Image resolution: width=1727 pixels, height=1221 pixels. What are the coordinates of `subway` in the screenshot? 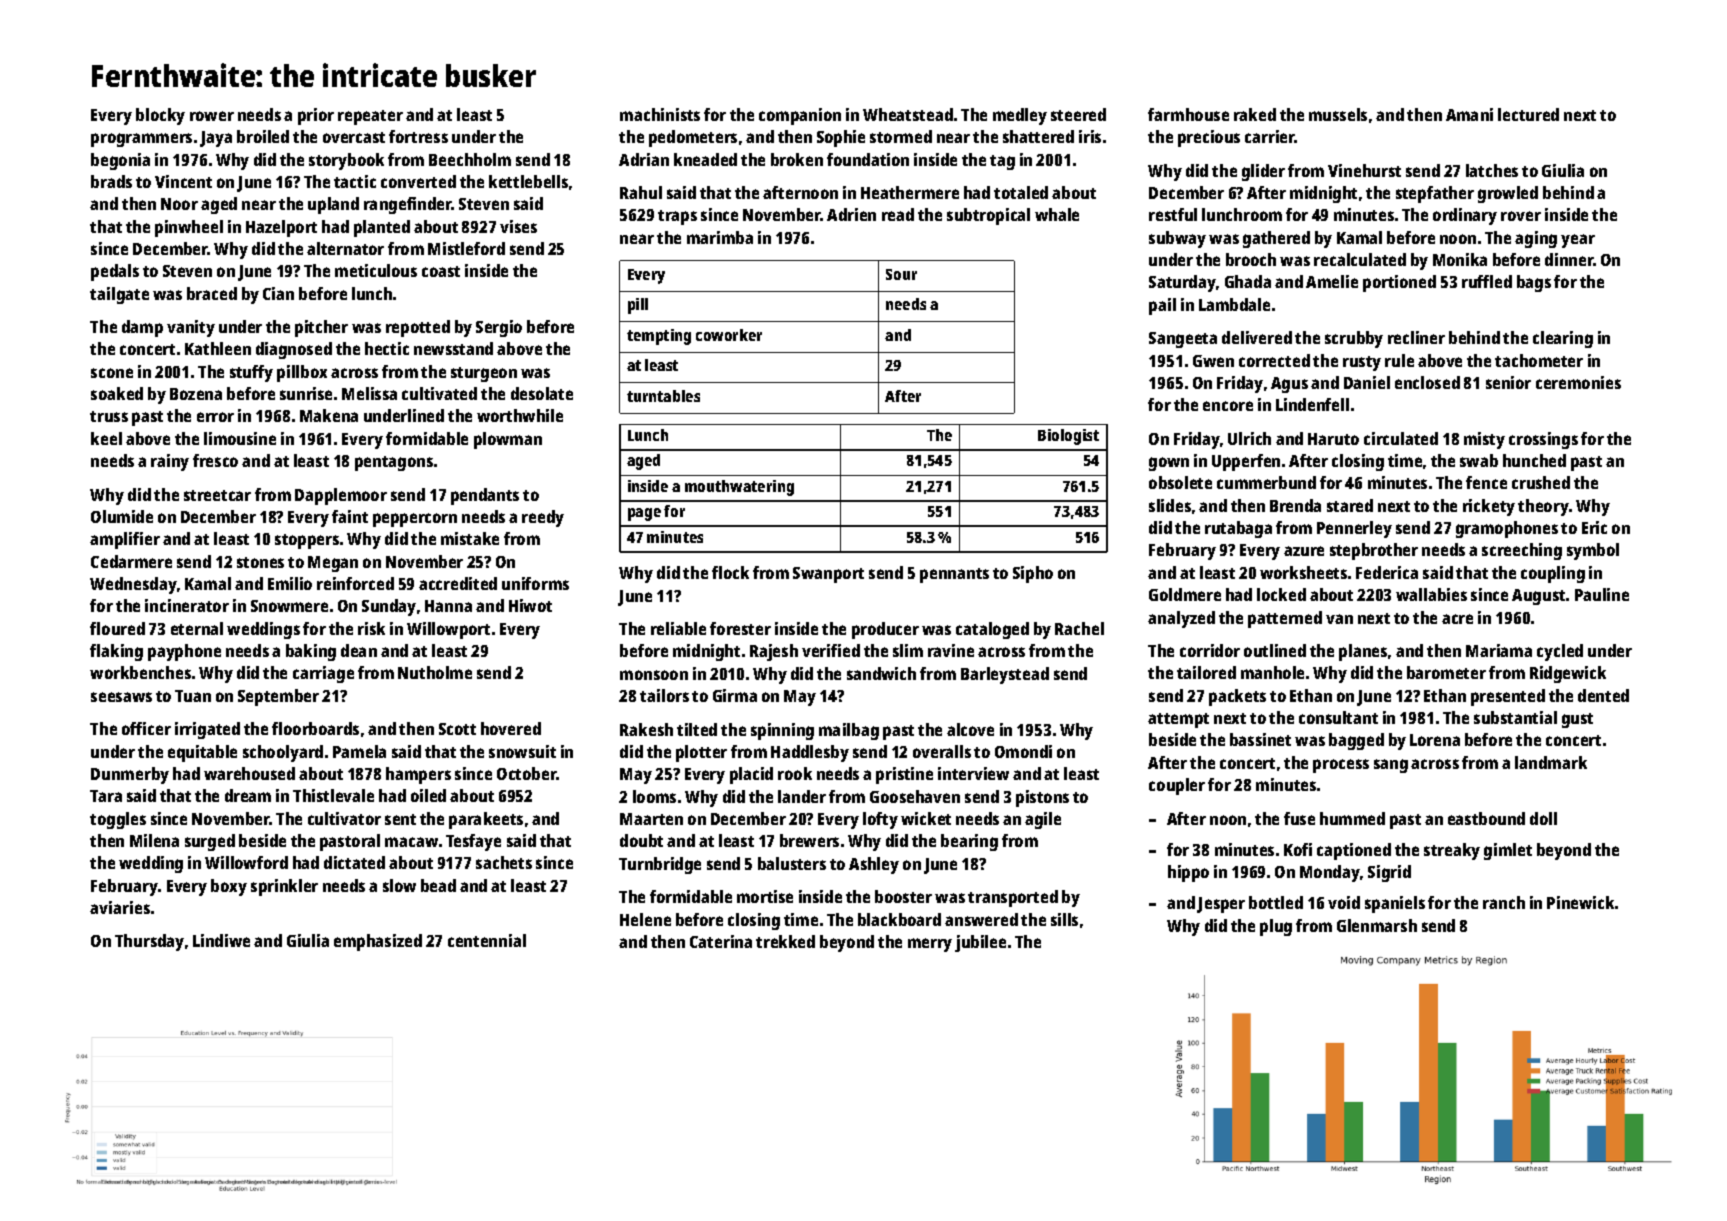 It's located at (1177, 239).
